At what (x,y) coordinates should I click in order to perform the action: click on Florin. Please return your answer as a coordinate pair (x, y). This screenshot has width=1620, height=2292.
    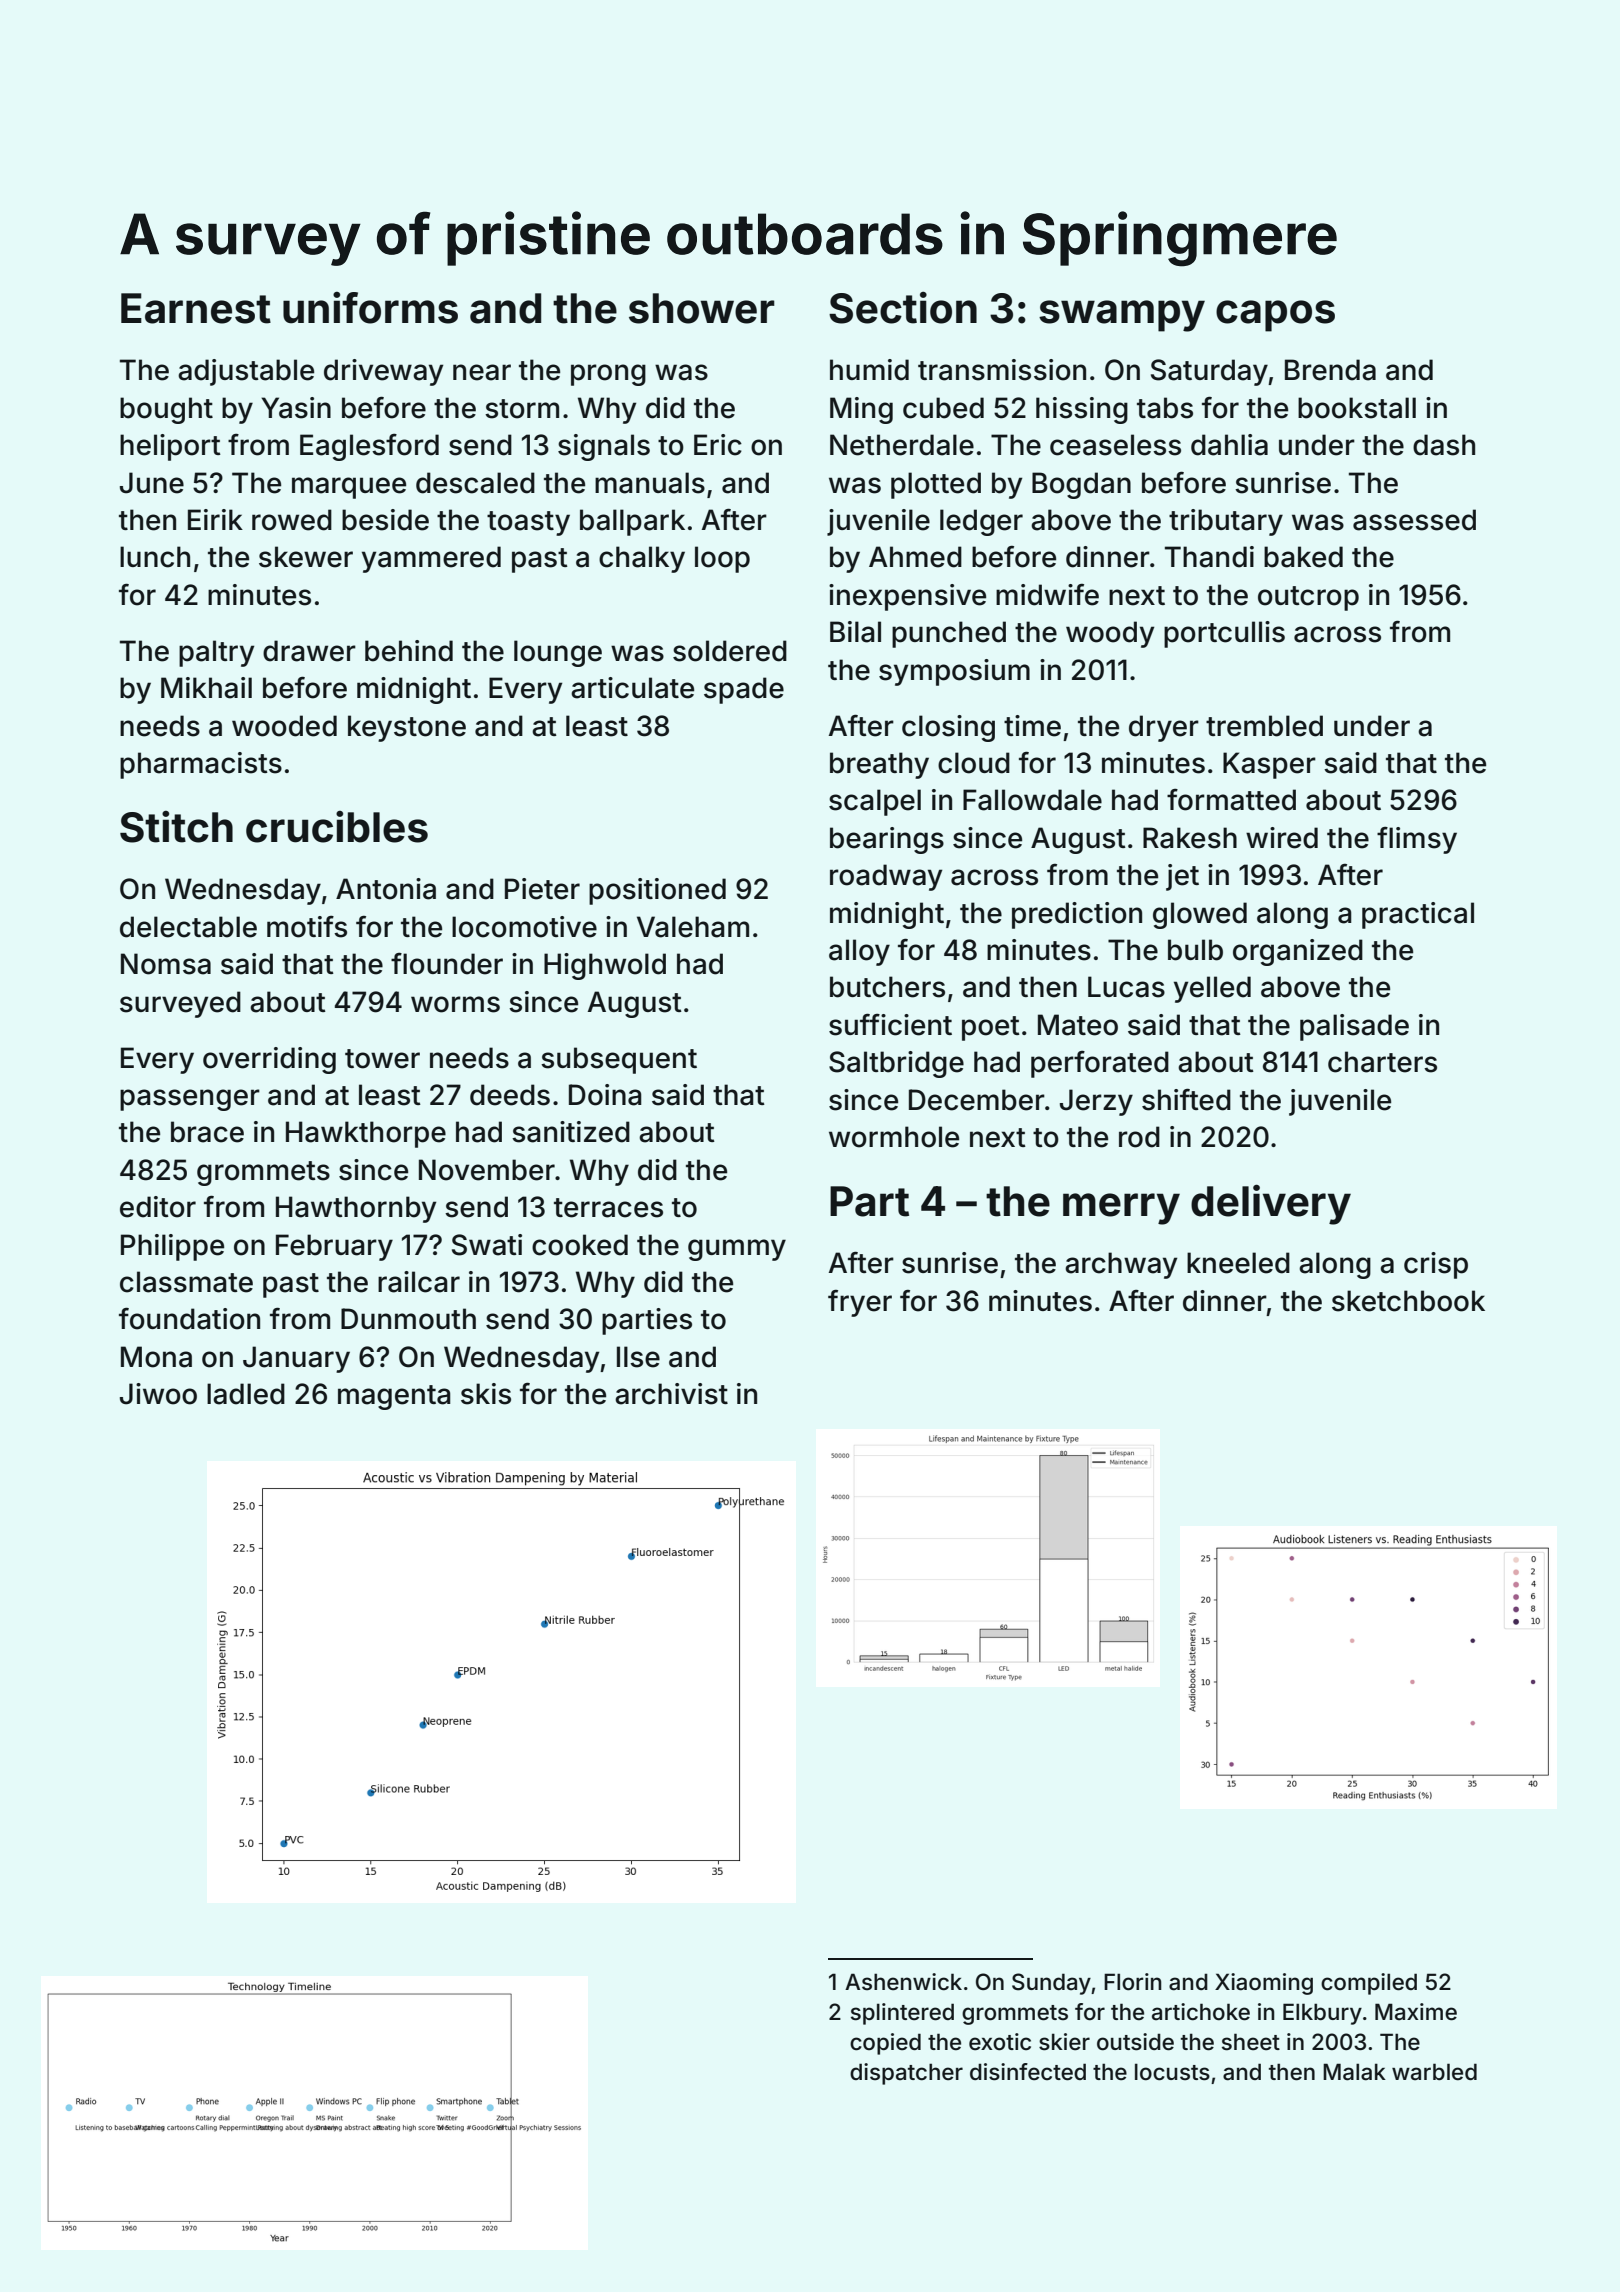
    Looking at the image, I should click on (1133, 1982).
